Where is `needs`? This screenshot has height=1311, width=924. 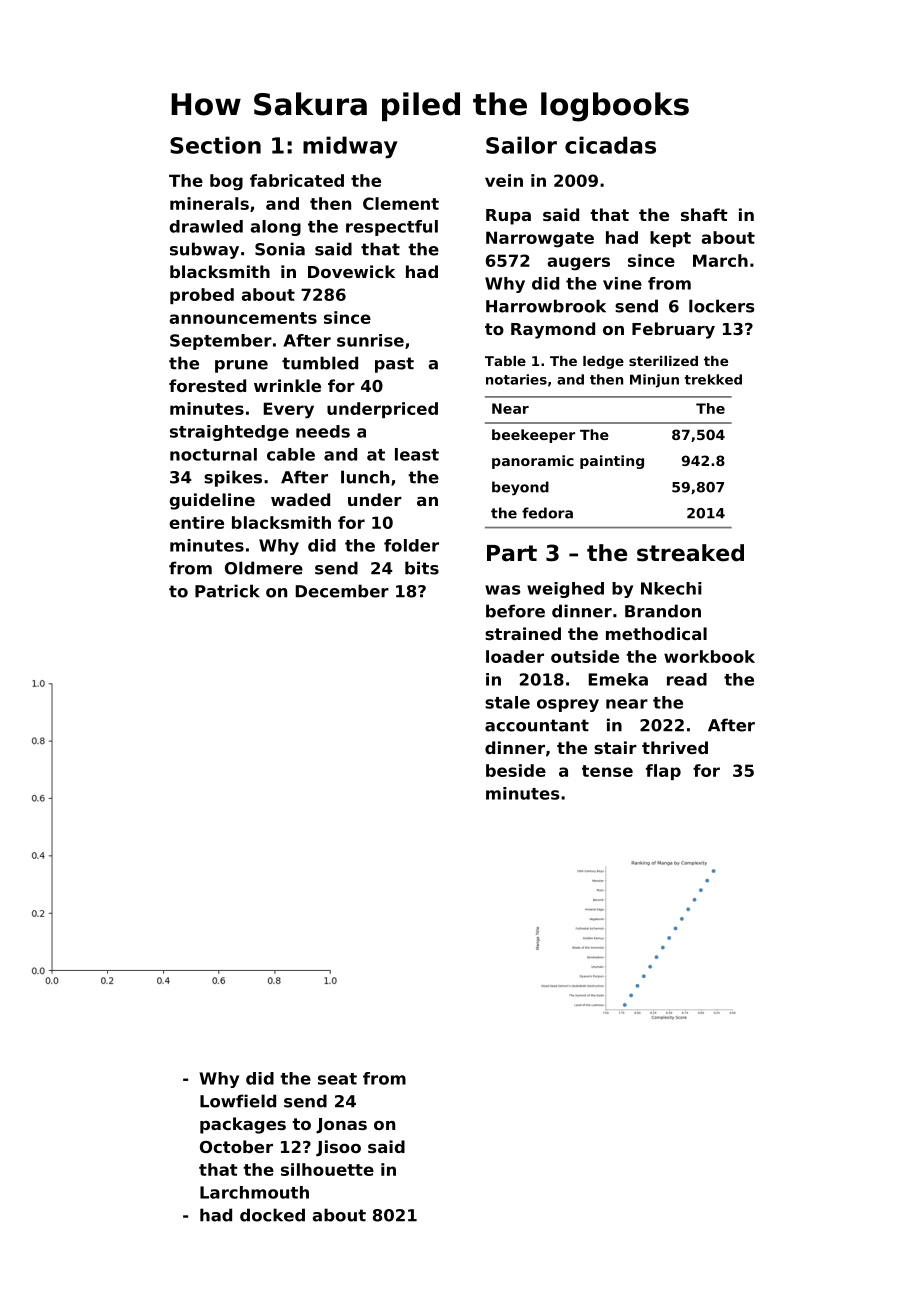 needs is located at coordinates (323, 431).
